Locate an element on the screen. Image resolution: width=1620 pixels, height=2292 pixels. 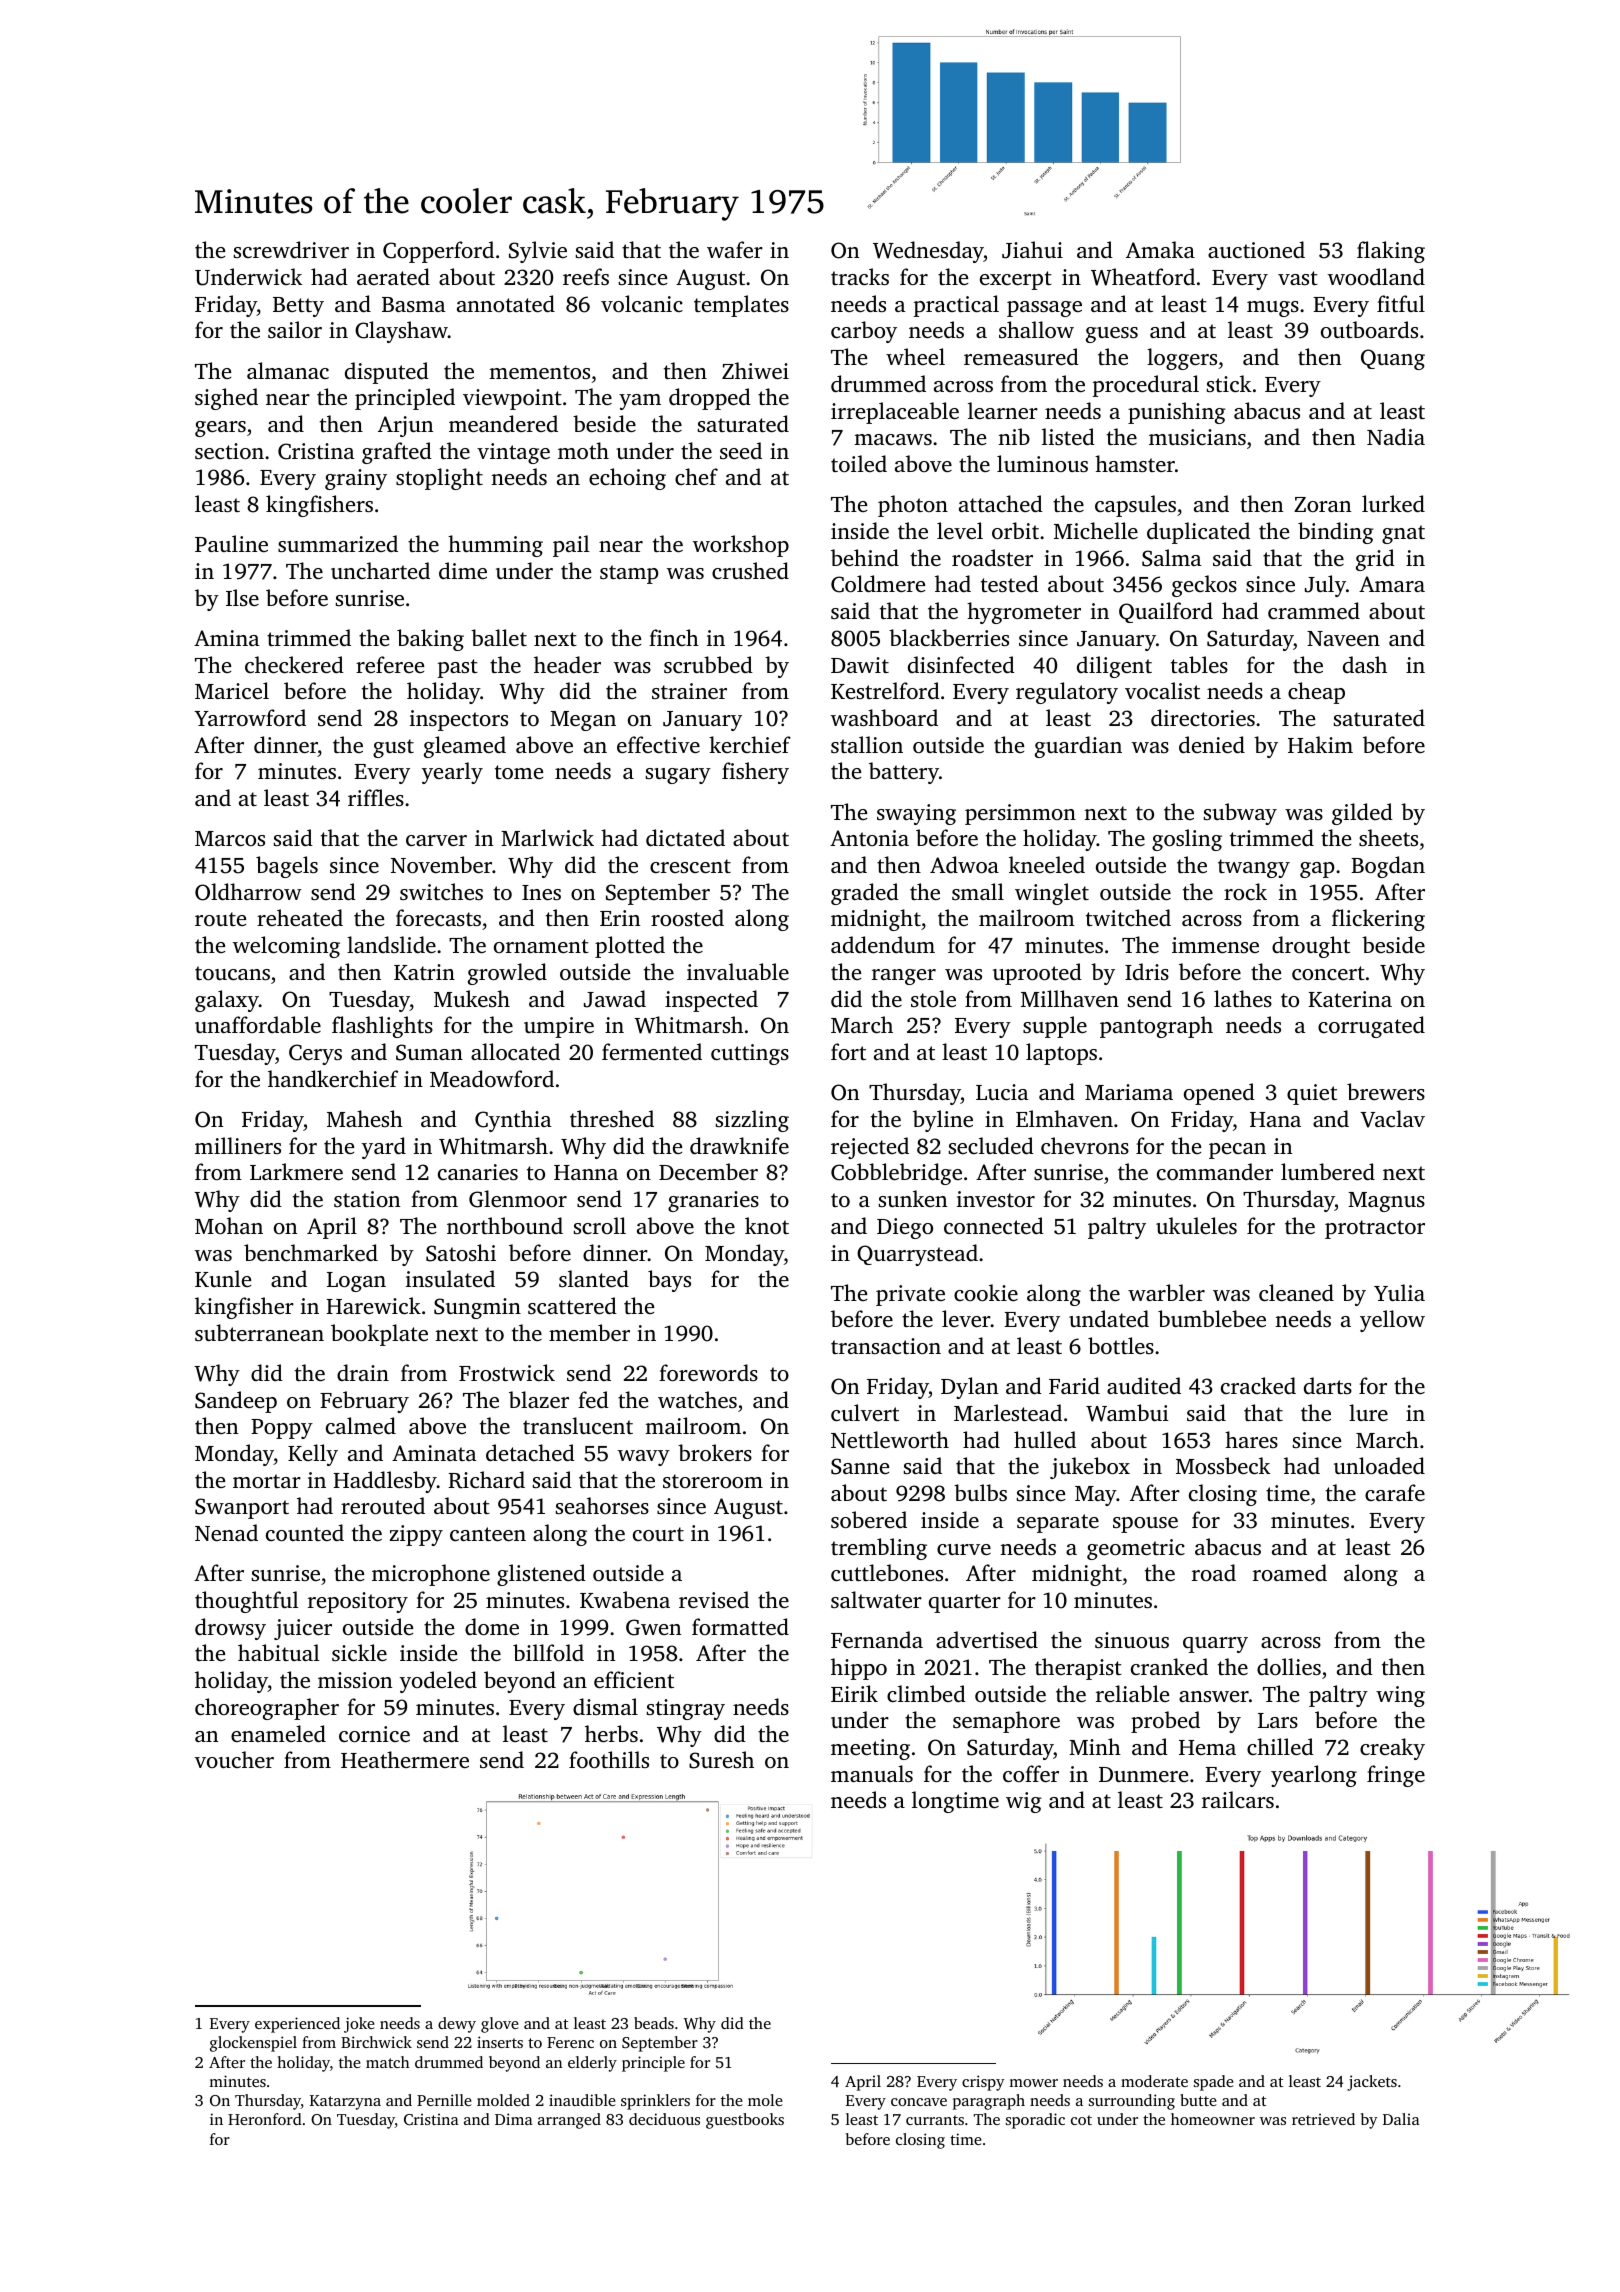
Pernille is located at coordinates (444, 2100).
